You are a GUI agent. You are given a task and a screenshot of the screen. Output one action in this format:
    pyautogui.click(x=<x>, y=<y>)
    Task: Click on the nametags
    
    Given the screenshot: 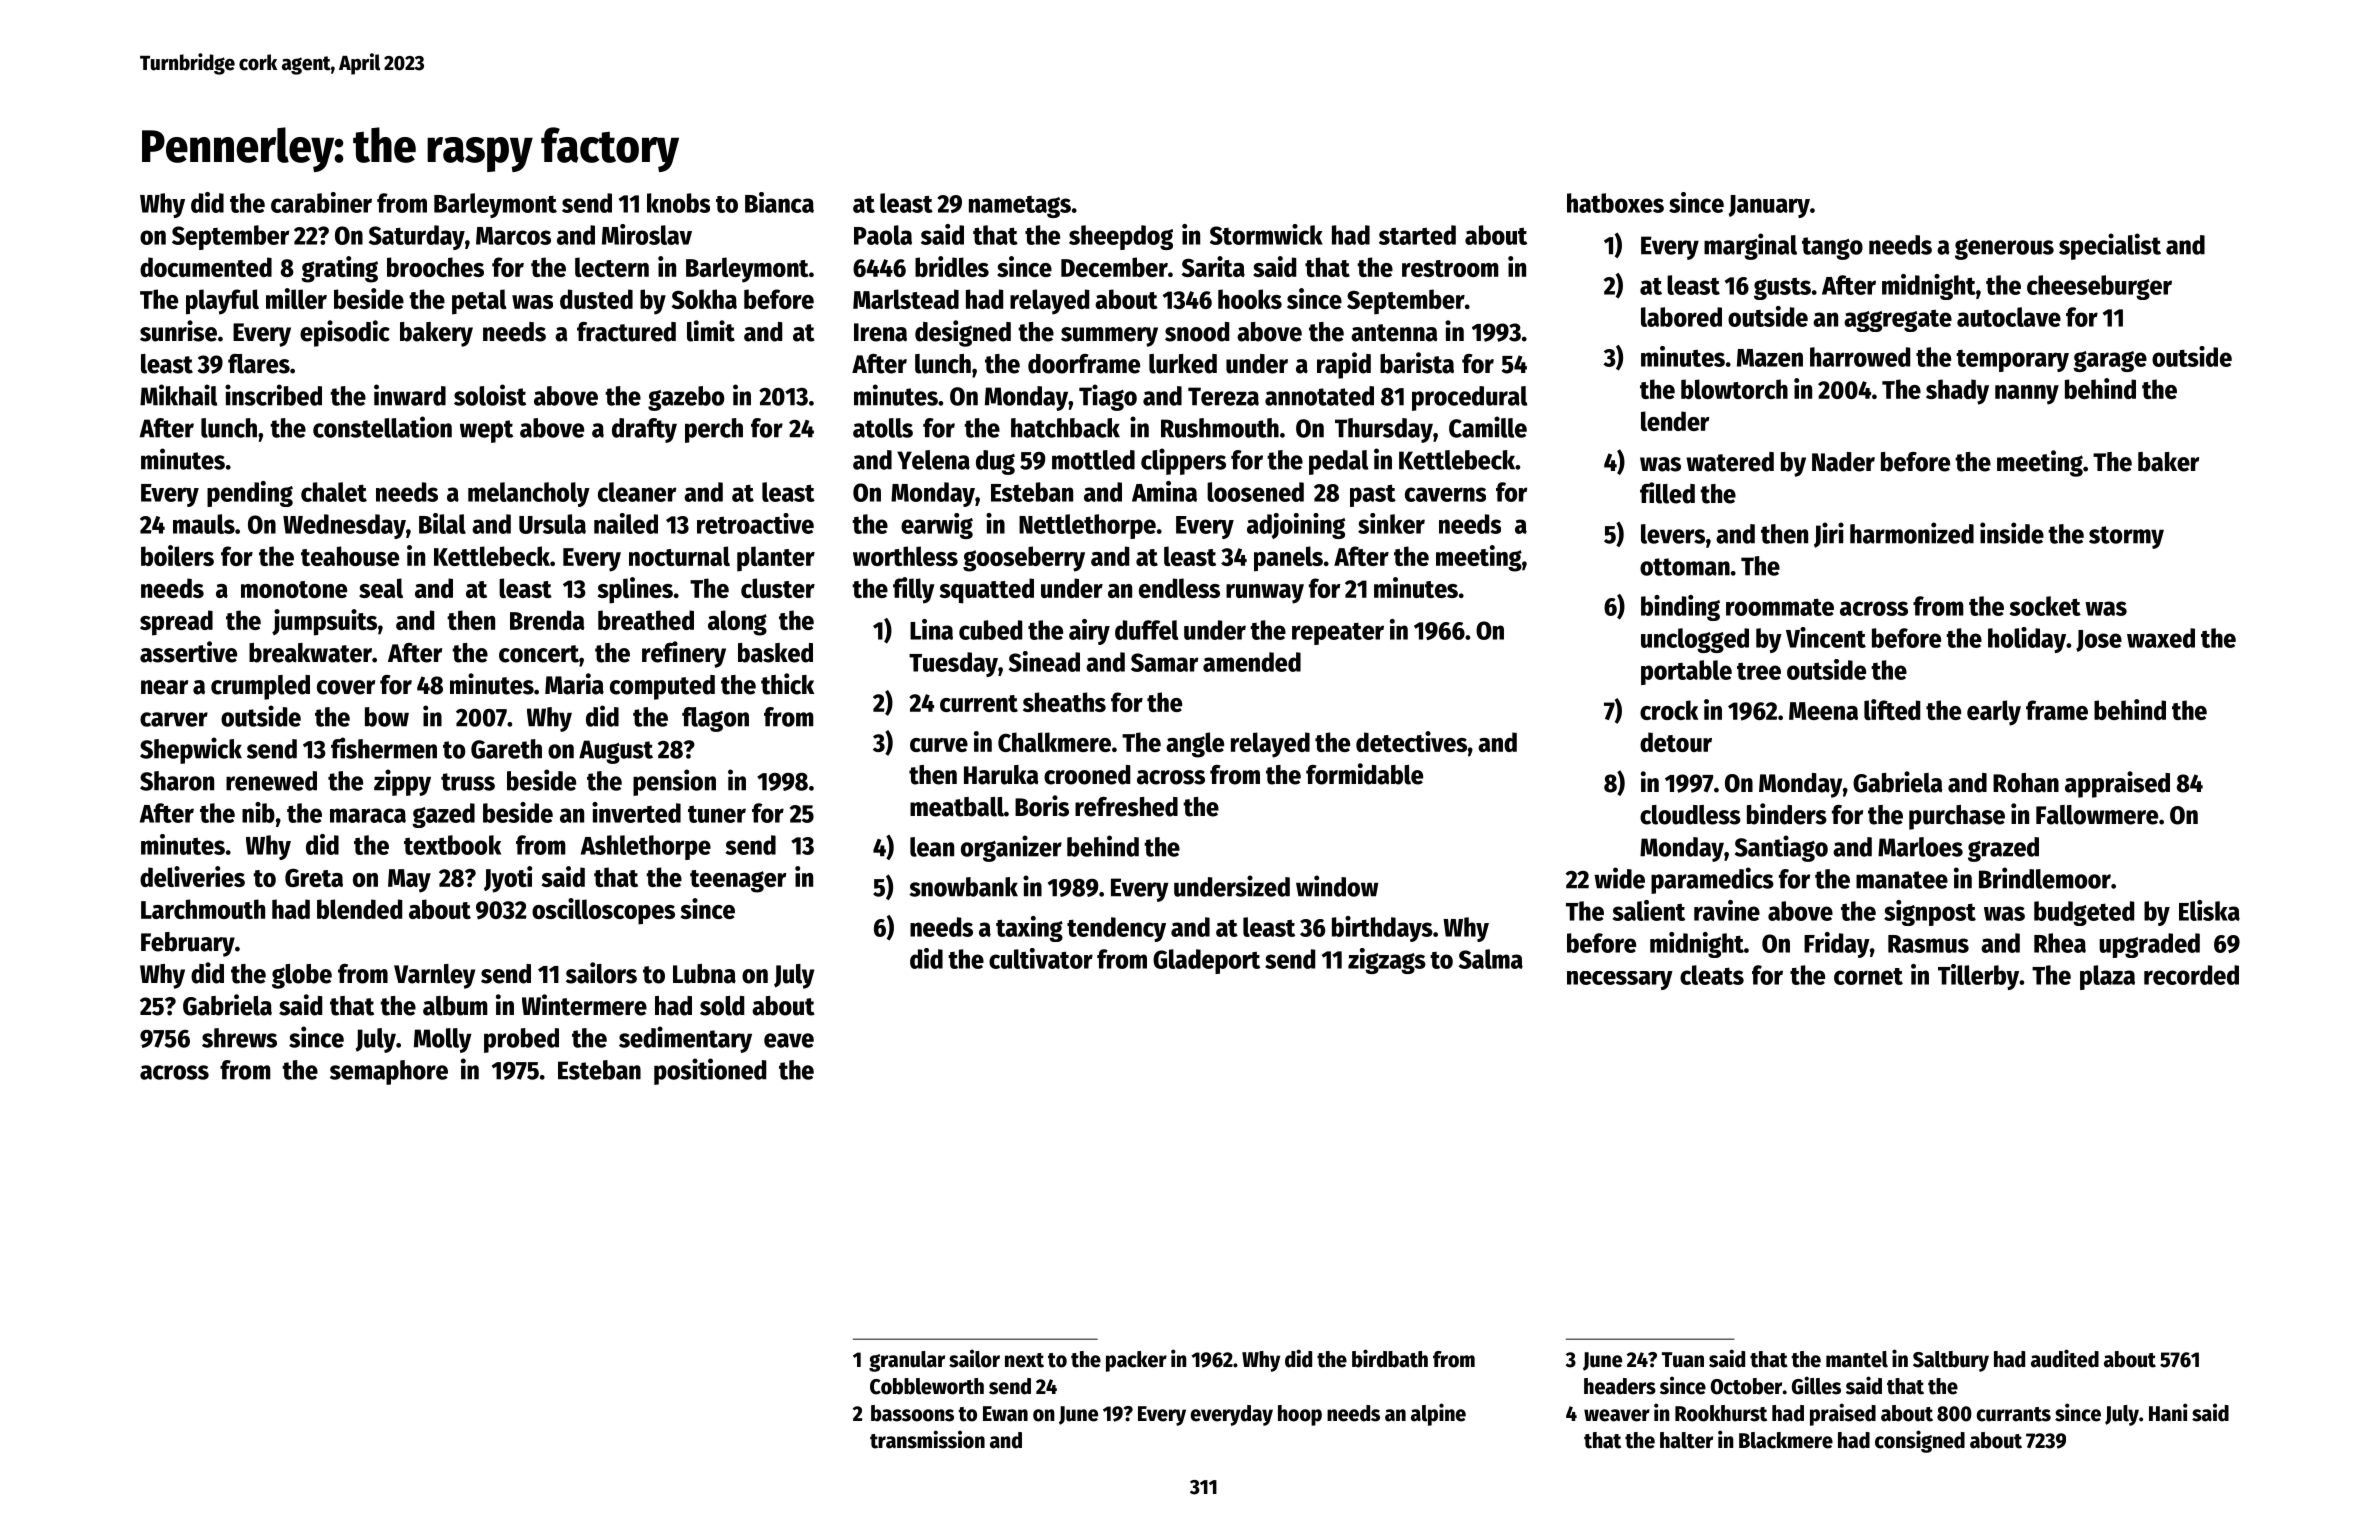 What is the action you would take?
    pyautogui.click(x=1020, y=207)
